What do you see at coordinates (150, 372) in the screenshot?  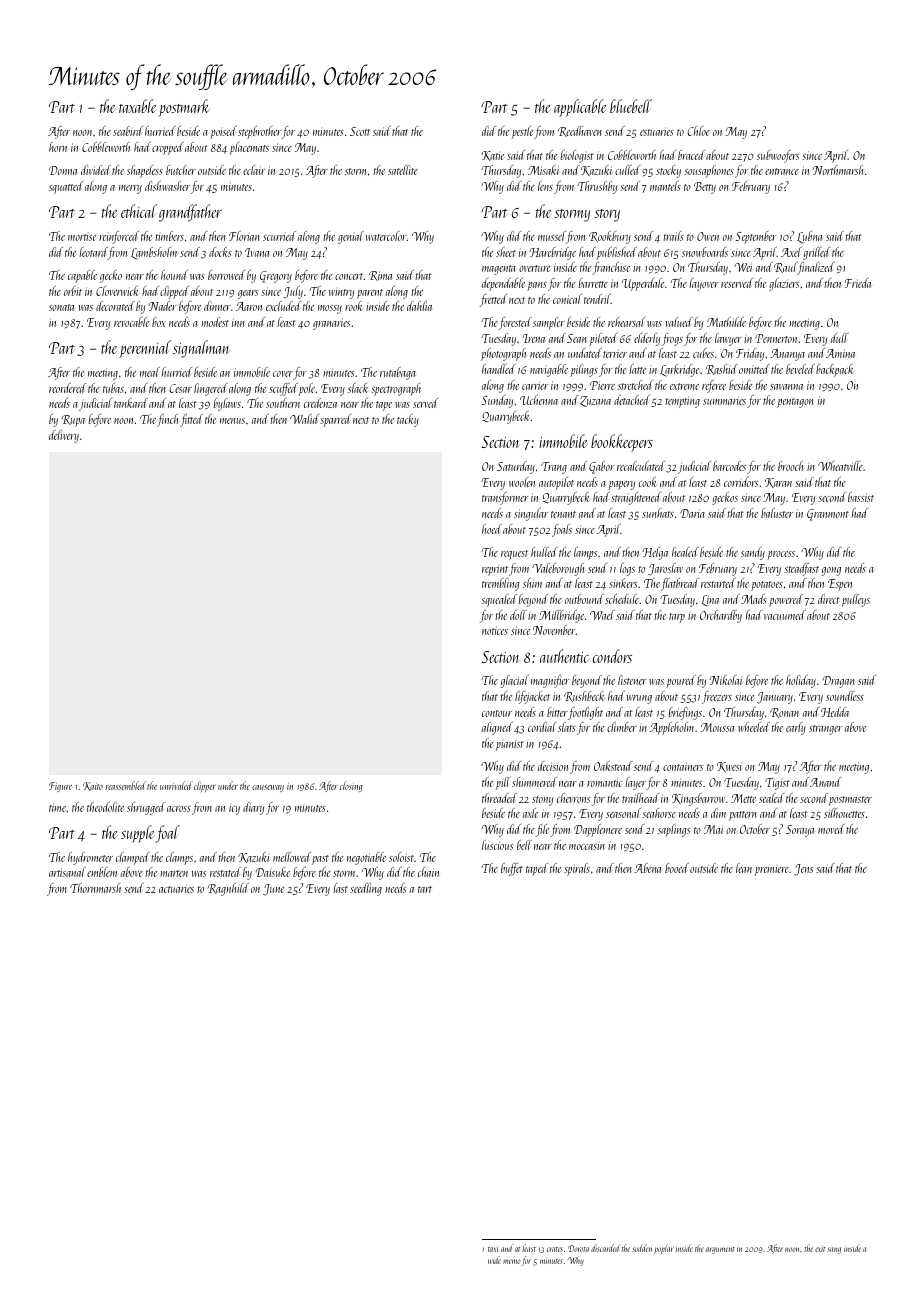 I see `meal` at bounding box center [150, 372].
